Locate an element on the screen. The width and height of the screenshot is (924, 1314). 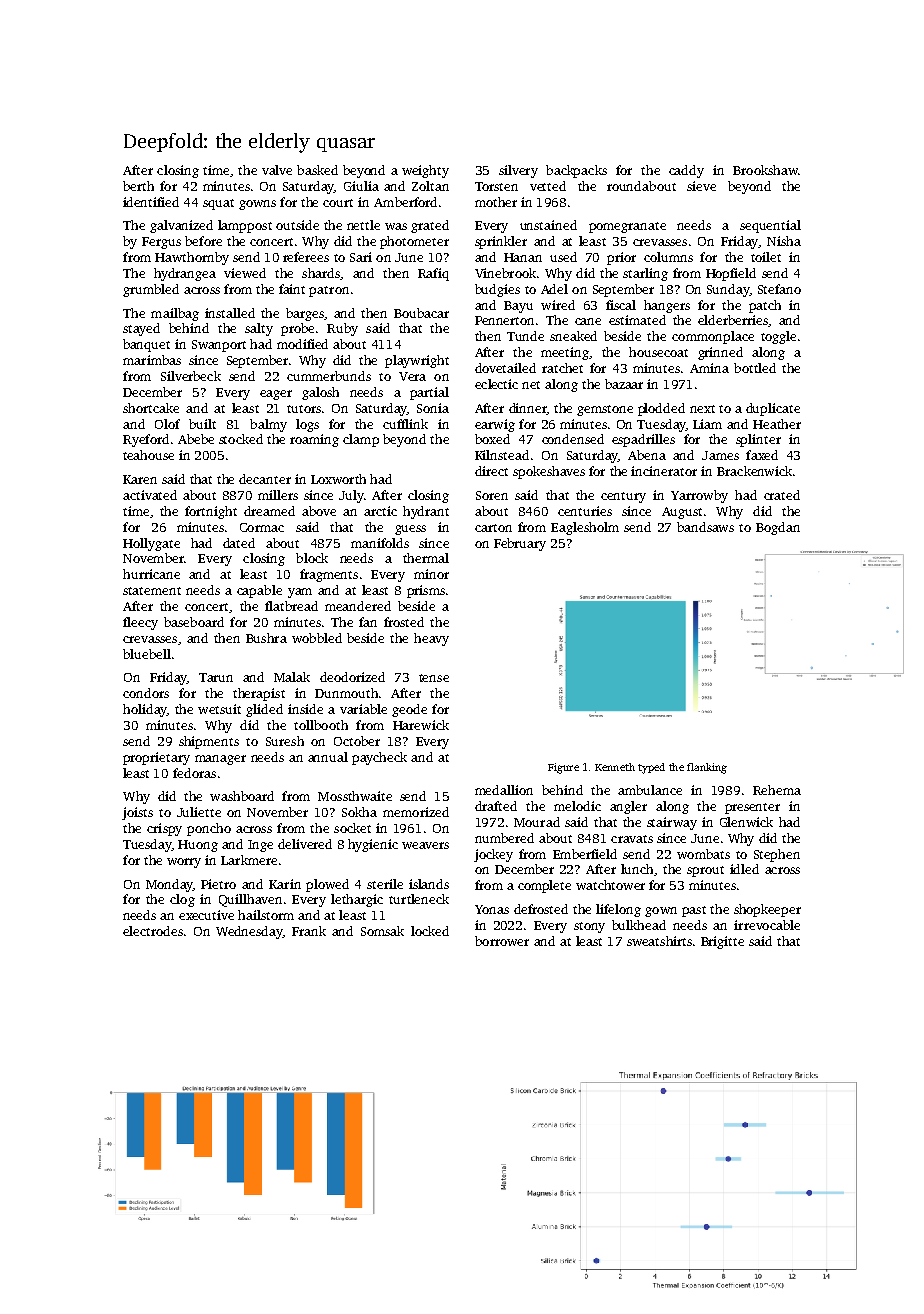
Eaglesholm is located at coordinates (585, 528).
